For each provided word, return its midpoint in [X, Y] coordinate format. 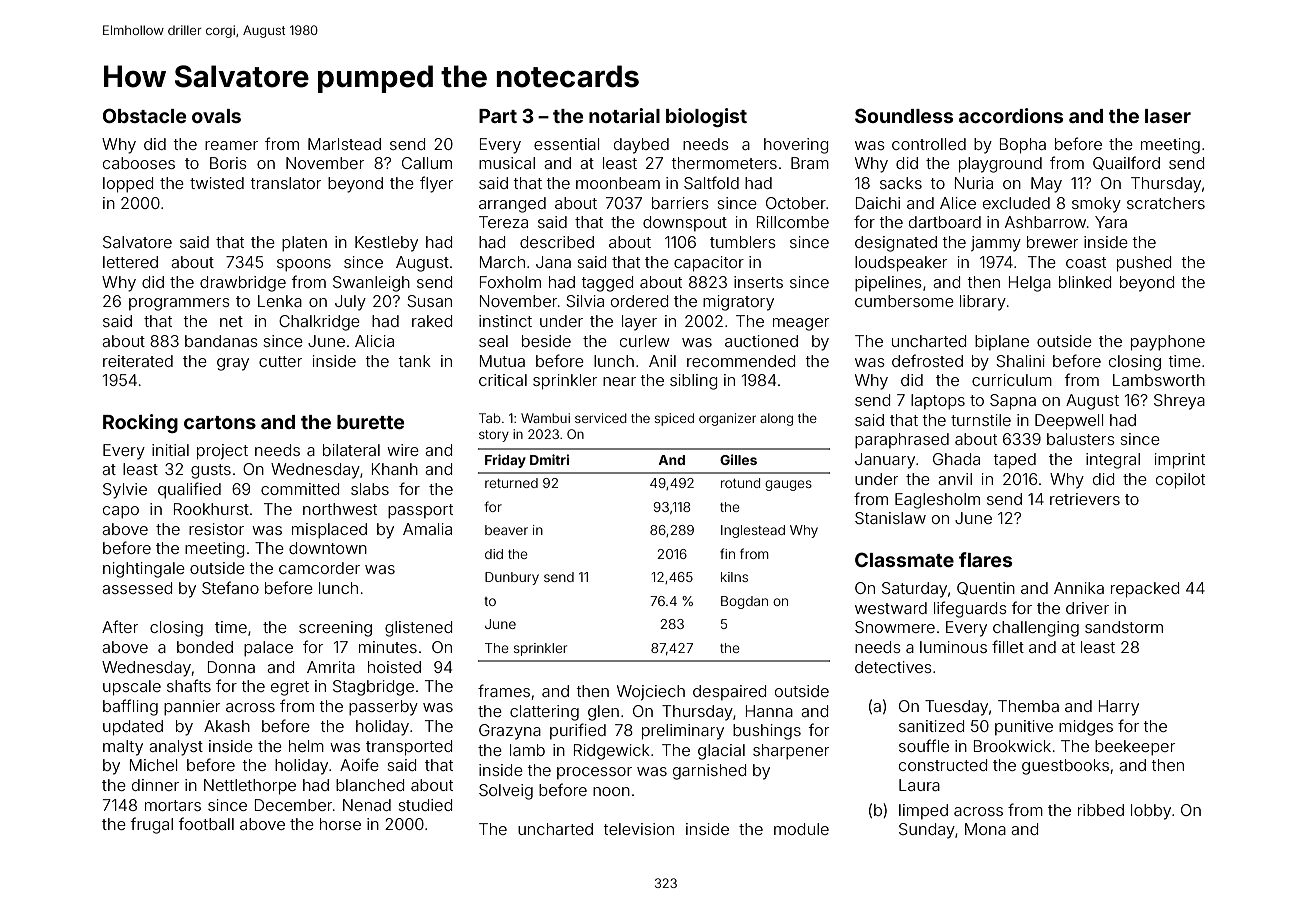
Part [498, 116]
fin [727, 553]
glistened [418, 629]
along [776, 419]
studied [425, 805]
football [206, 823]
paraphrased [902, 441]
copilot [1180, 481]
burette [371, 422]
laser [1168, 116]
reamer [231, 145]
